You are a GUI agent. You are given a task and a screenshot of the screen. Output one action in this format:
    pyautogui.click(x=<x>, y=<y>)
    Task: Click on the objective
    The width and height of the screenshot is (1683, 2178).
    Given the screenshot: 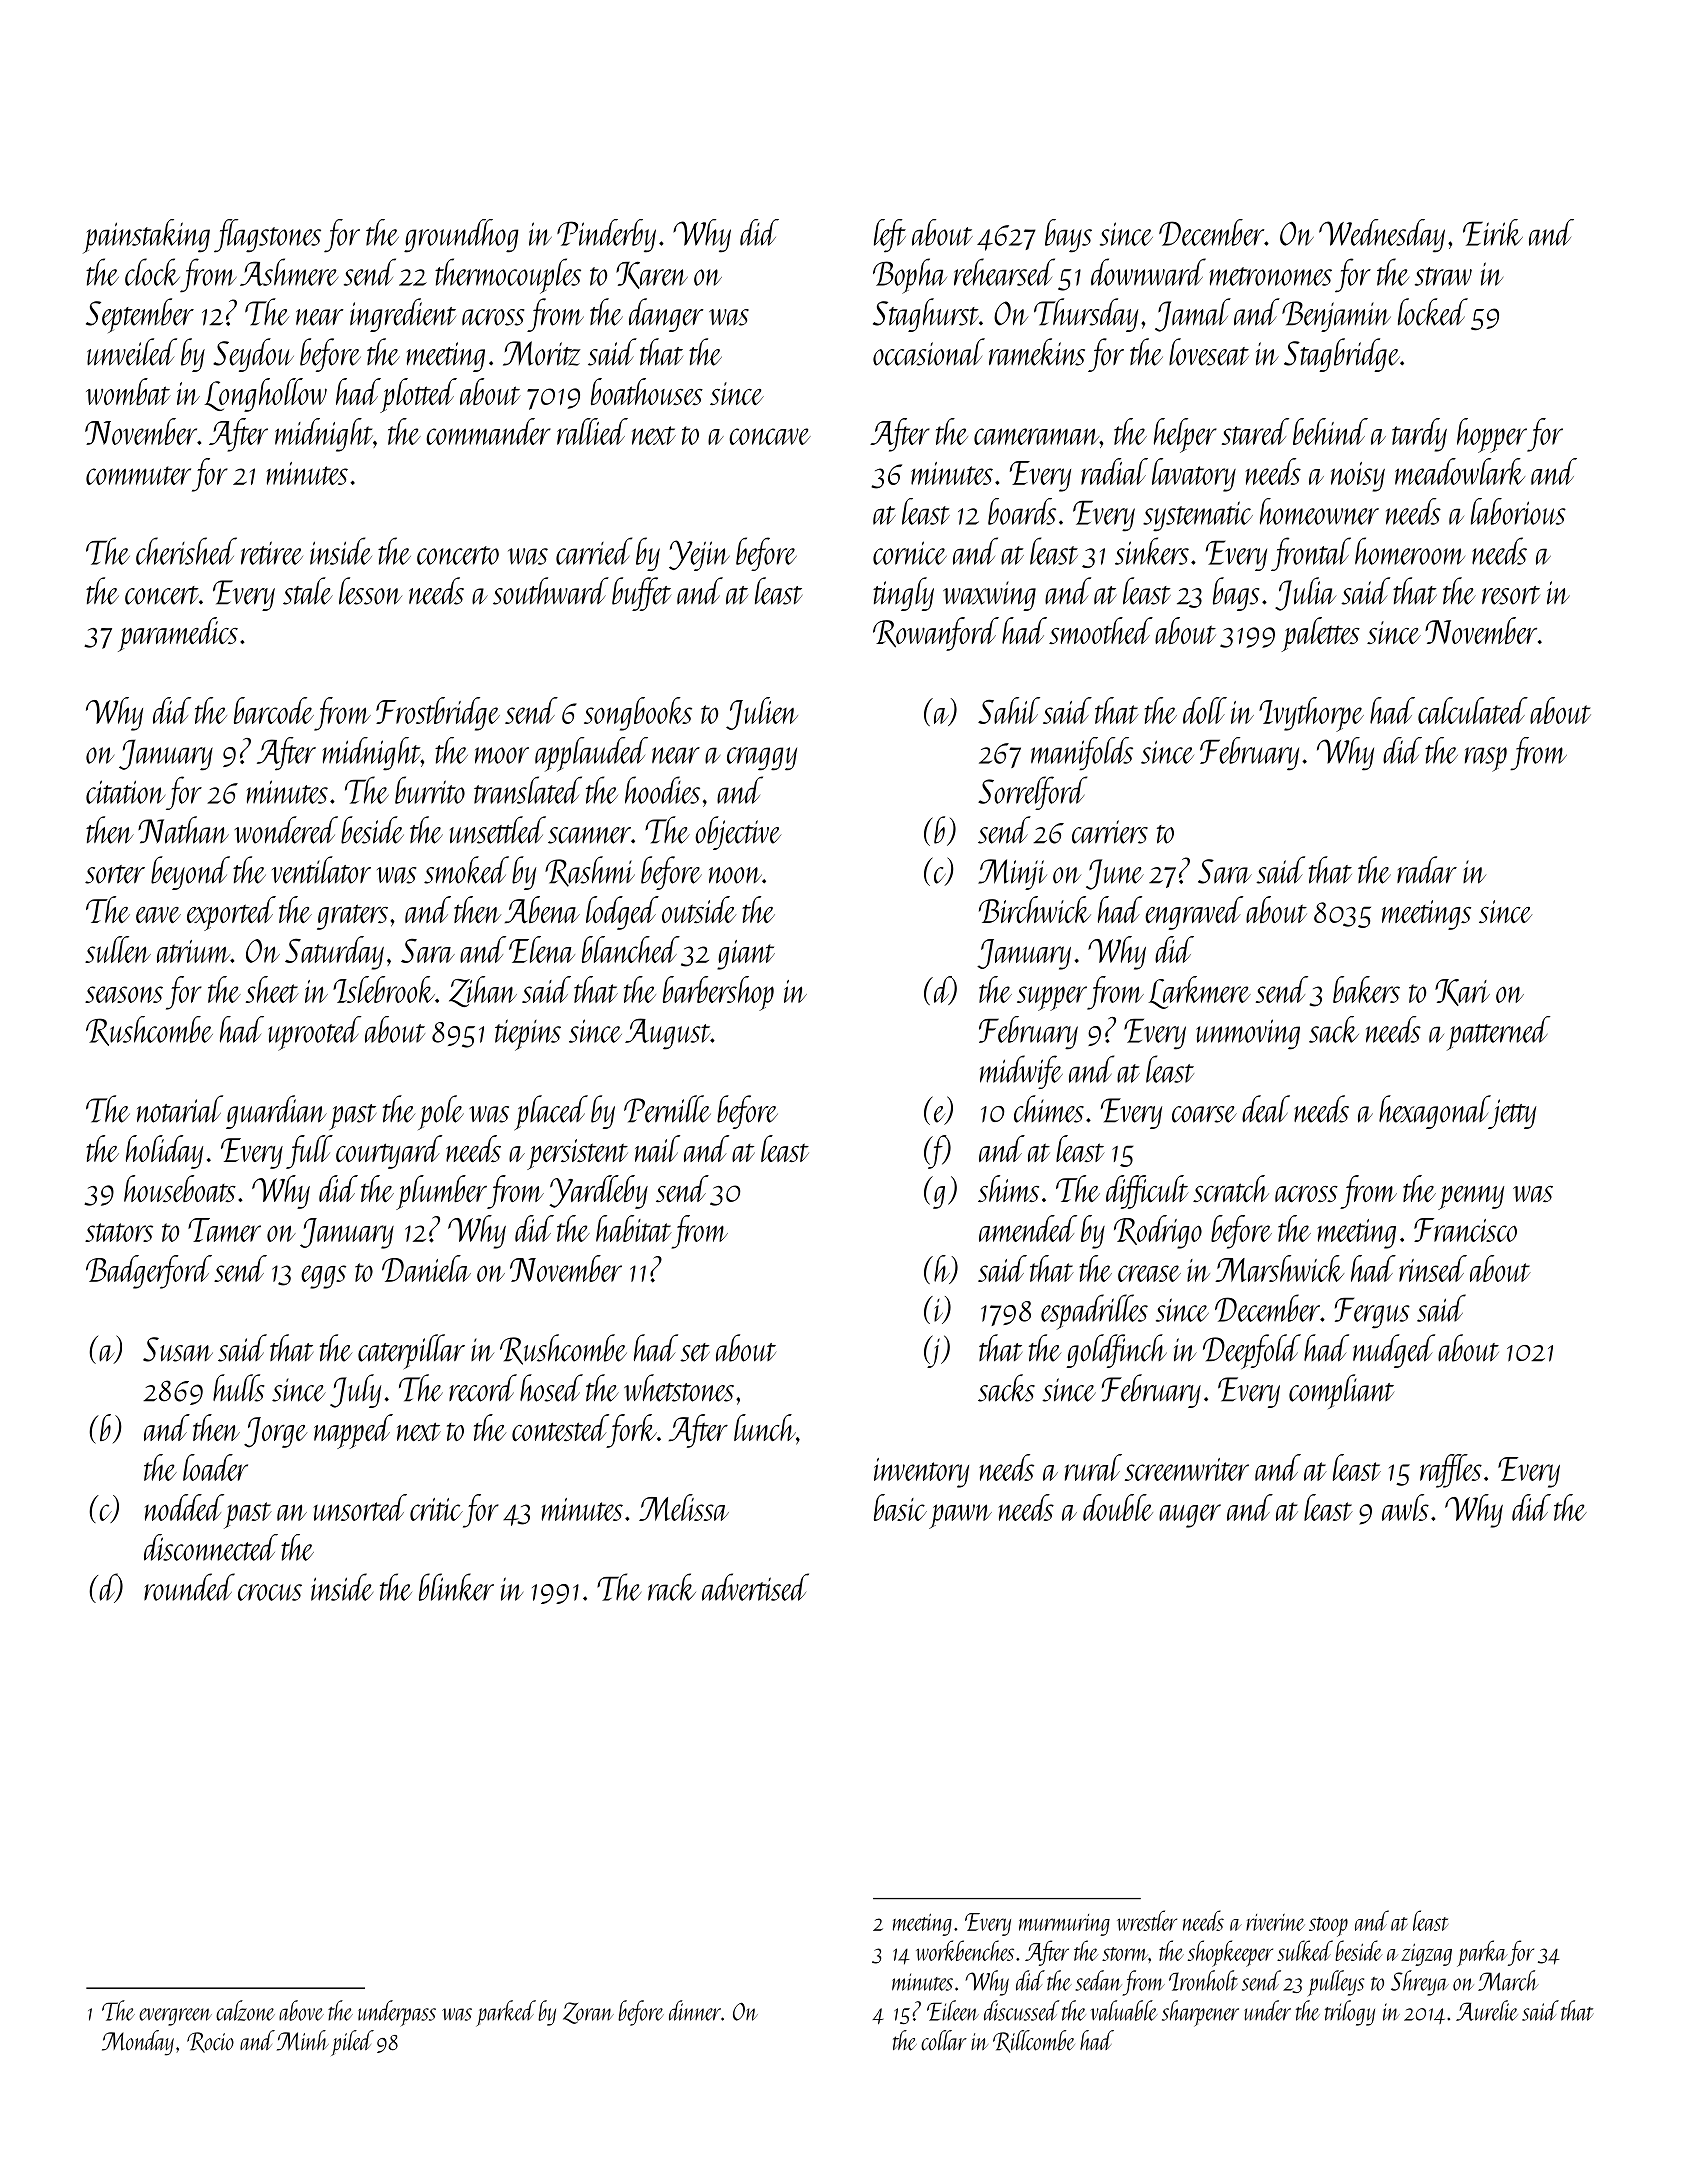 What is the action you would take?
    pyautogui.click(x=738, y=833)
